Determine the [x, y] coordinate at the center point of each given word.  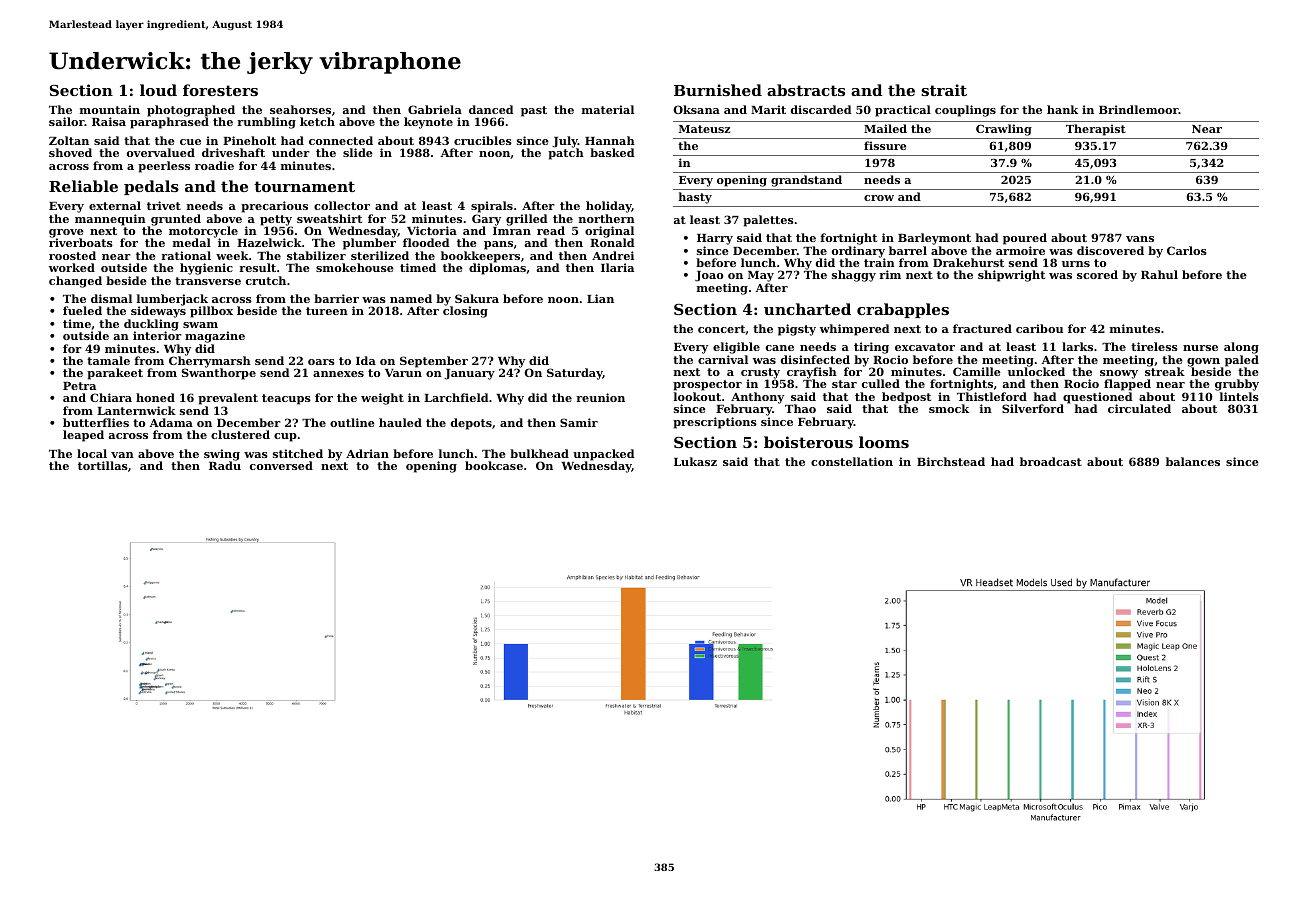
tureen [327, 311]
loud [158, 90]
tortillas [103, 465]
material [608, 109]
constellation [852, 461]
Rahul [1159, 274]
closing [465, 312]
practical [903, 111]
